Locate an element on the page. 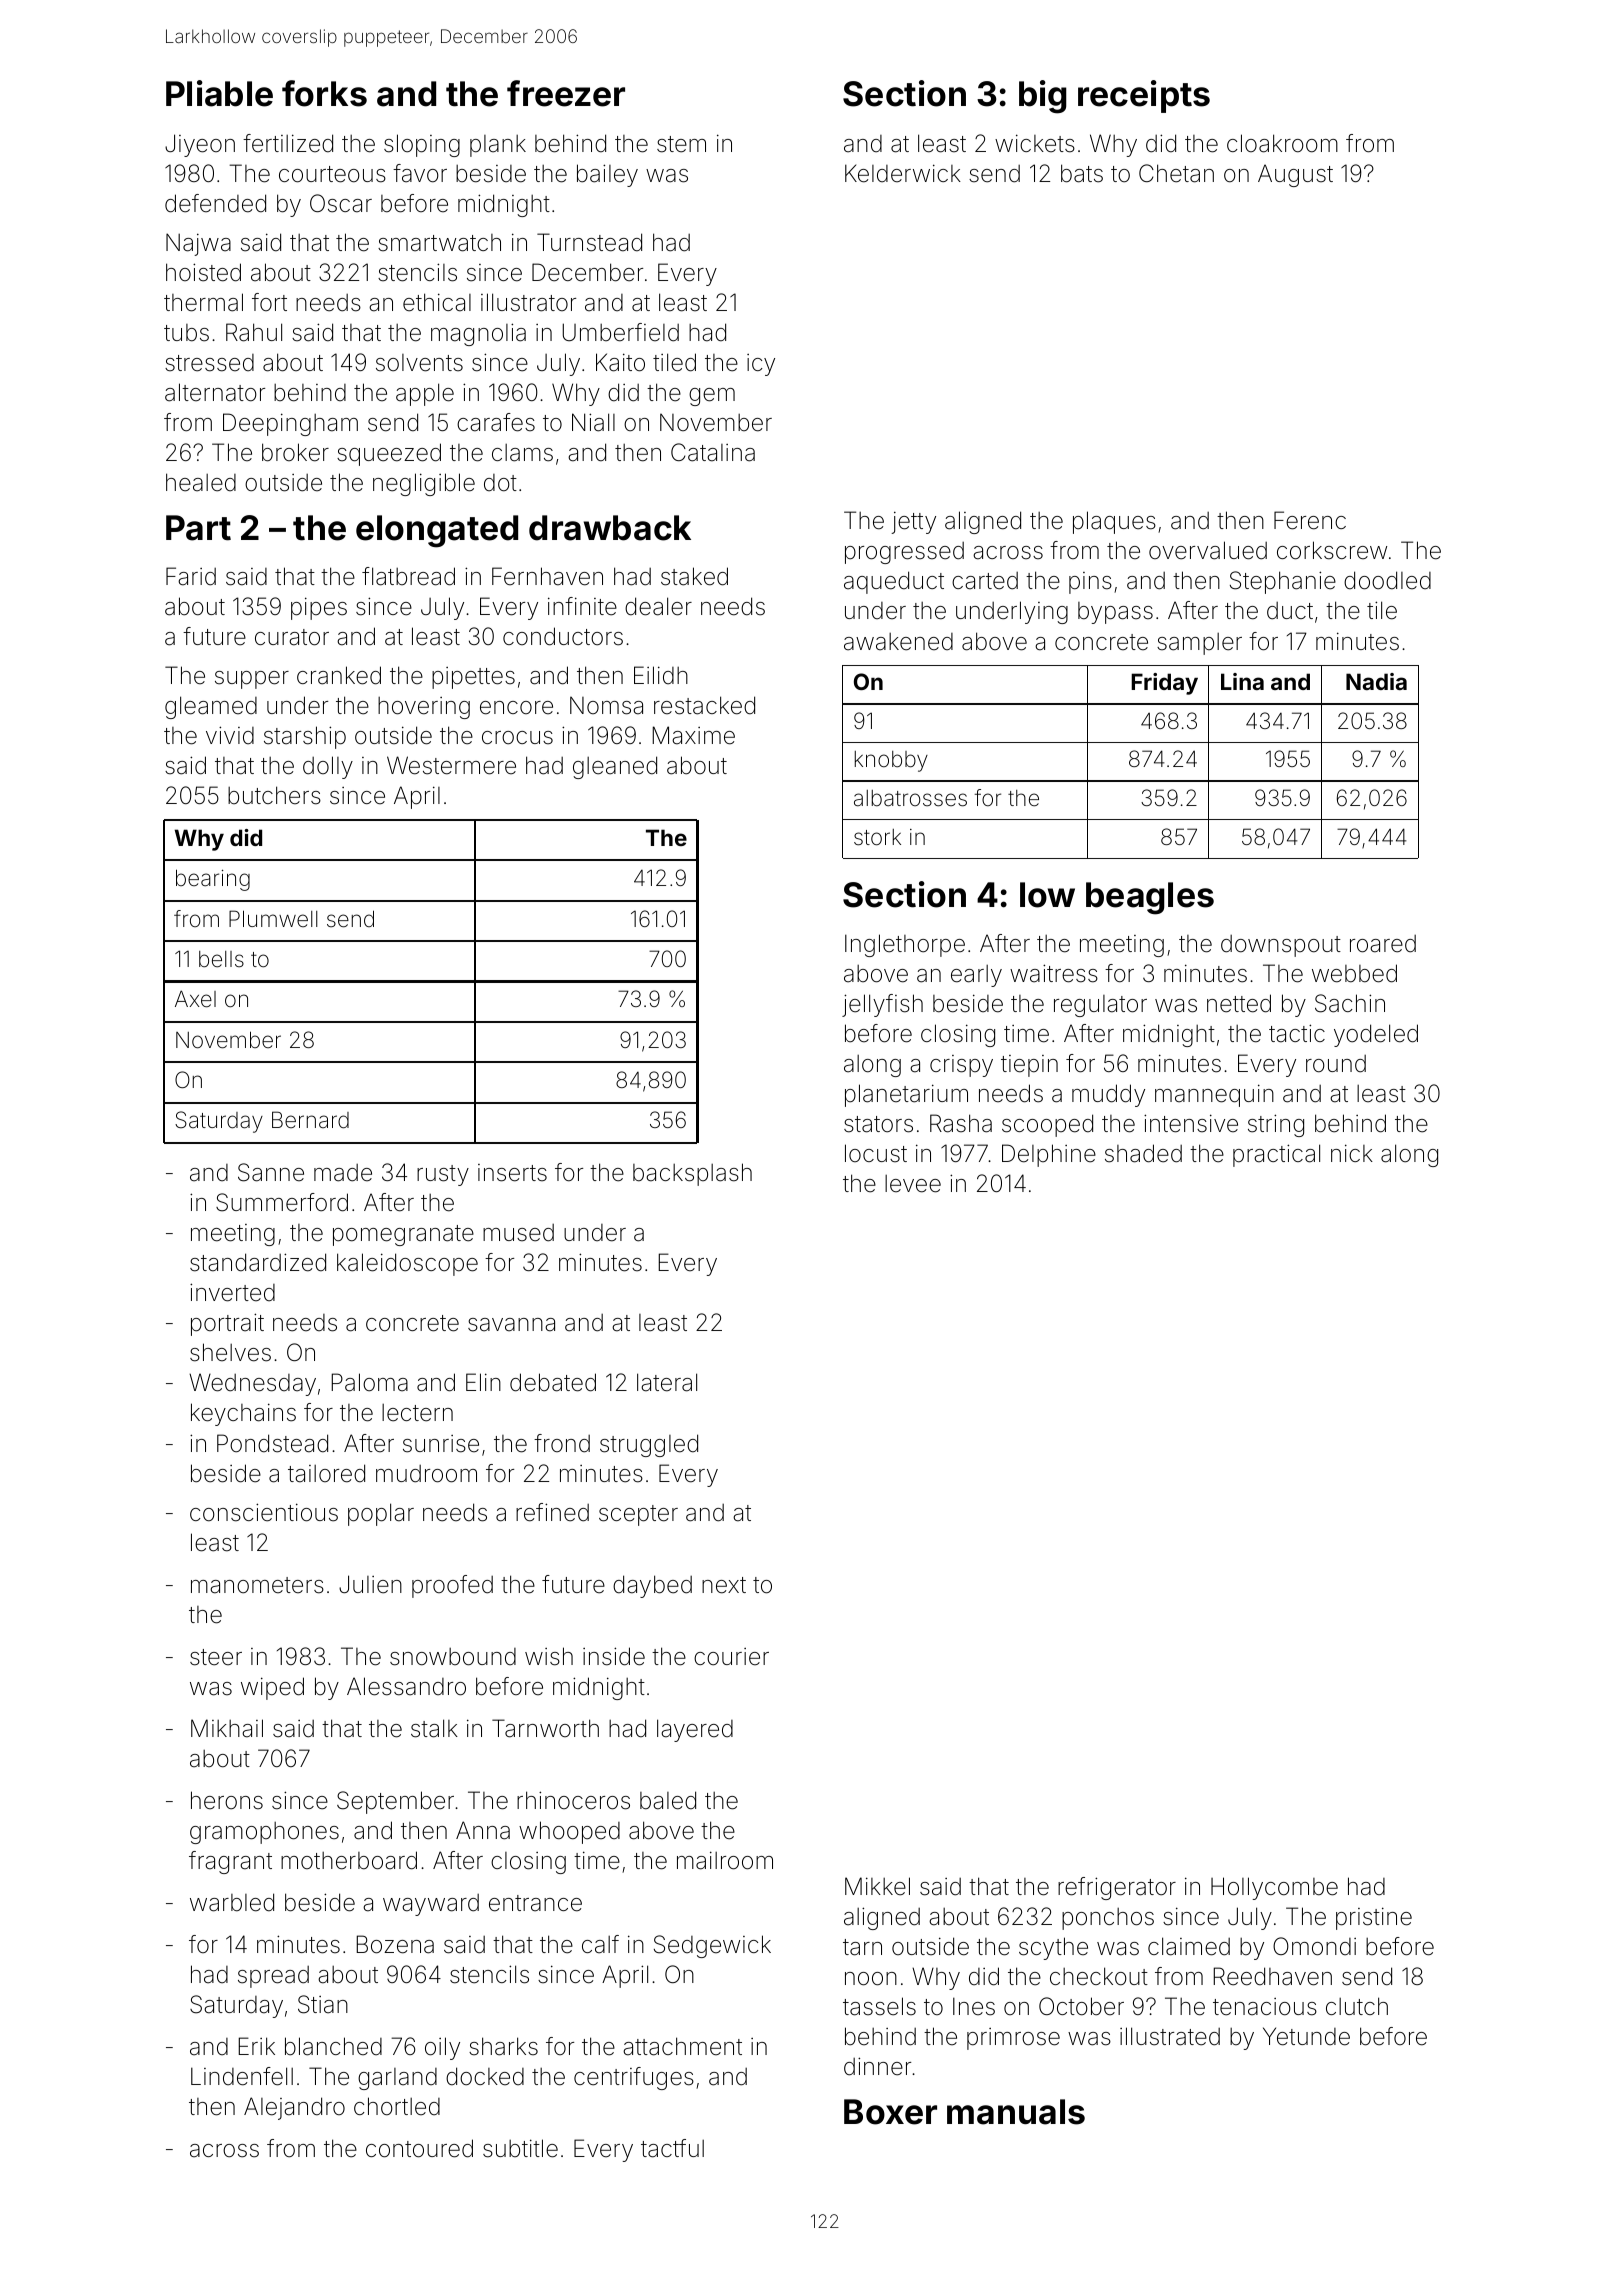 The width and height of the document is (1620, 2292). Lindenfell is located at coordinates (242, 2076).
